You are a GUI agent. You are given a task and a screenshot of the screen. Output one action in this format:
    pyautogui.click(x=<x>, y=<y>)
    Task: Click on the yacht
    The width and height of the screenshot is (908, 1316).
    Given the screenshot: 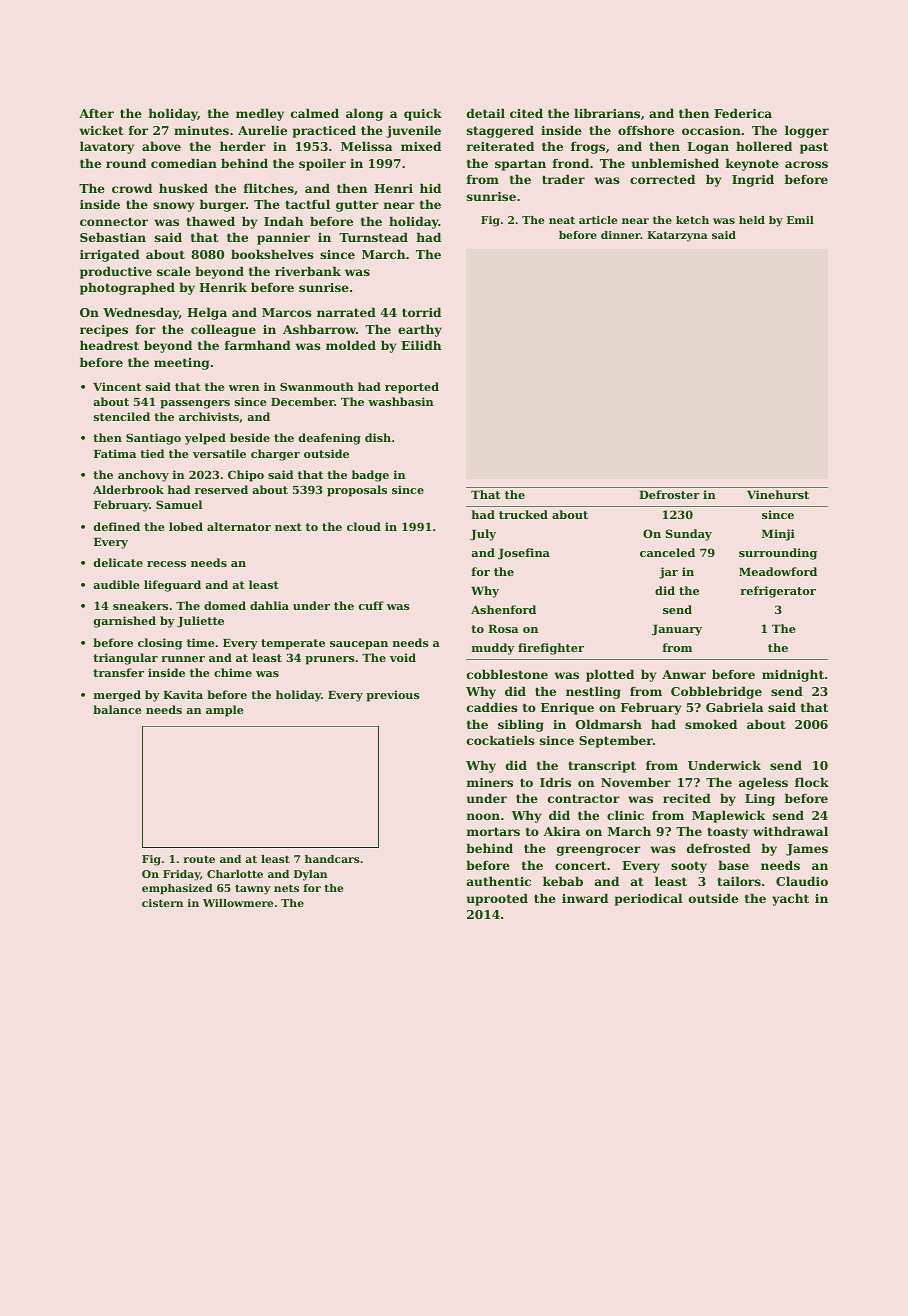 What is the action you would take?
    pyautogui.click(x=790, y=899)
